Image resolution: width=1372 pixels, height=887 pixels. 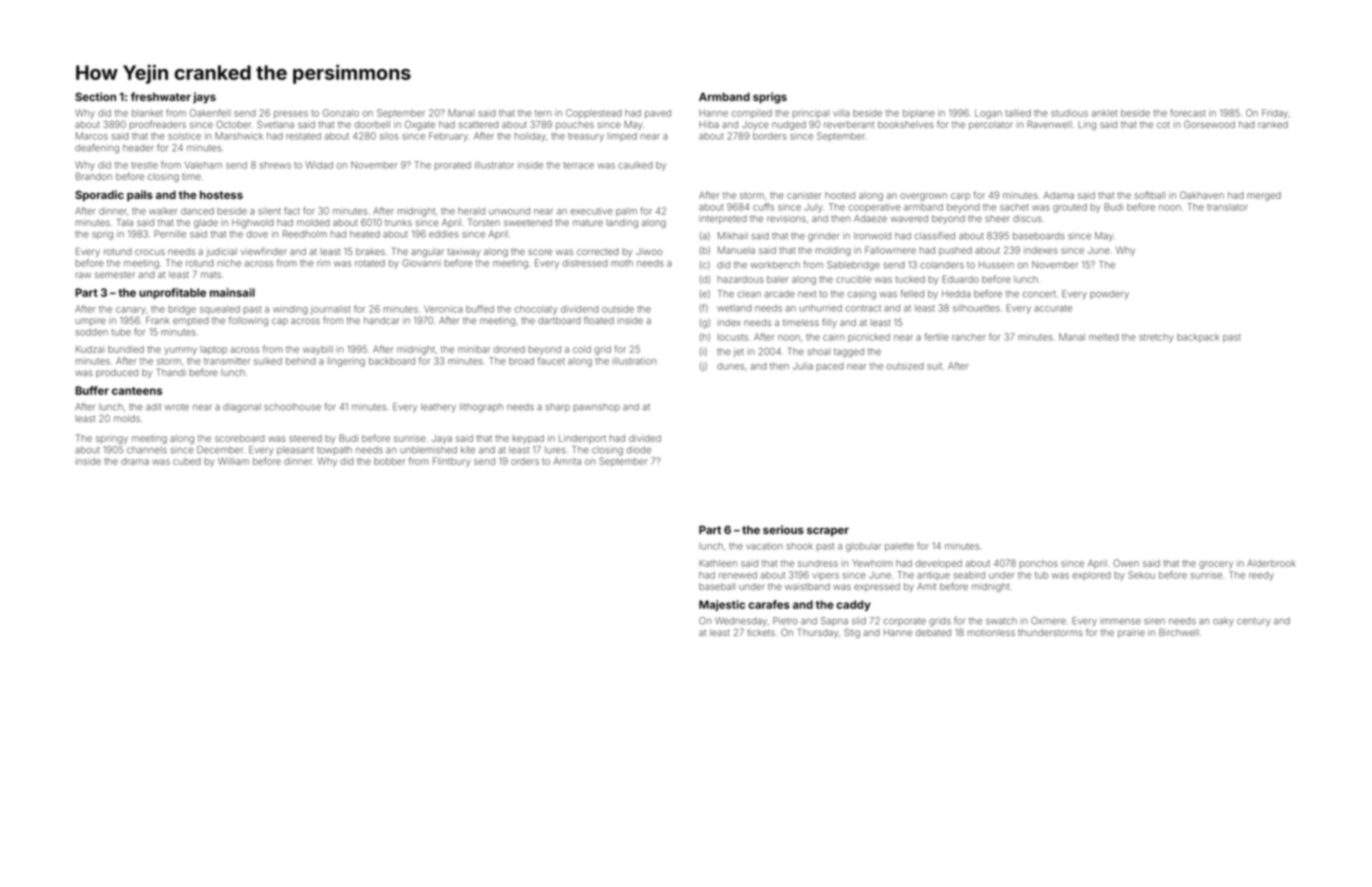 I want to click on silhouettes, so click(x=976, y=308).
